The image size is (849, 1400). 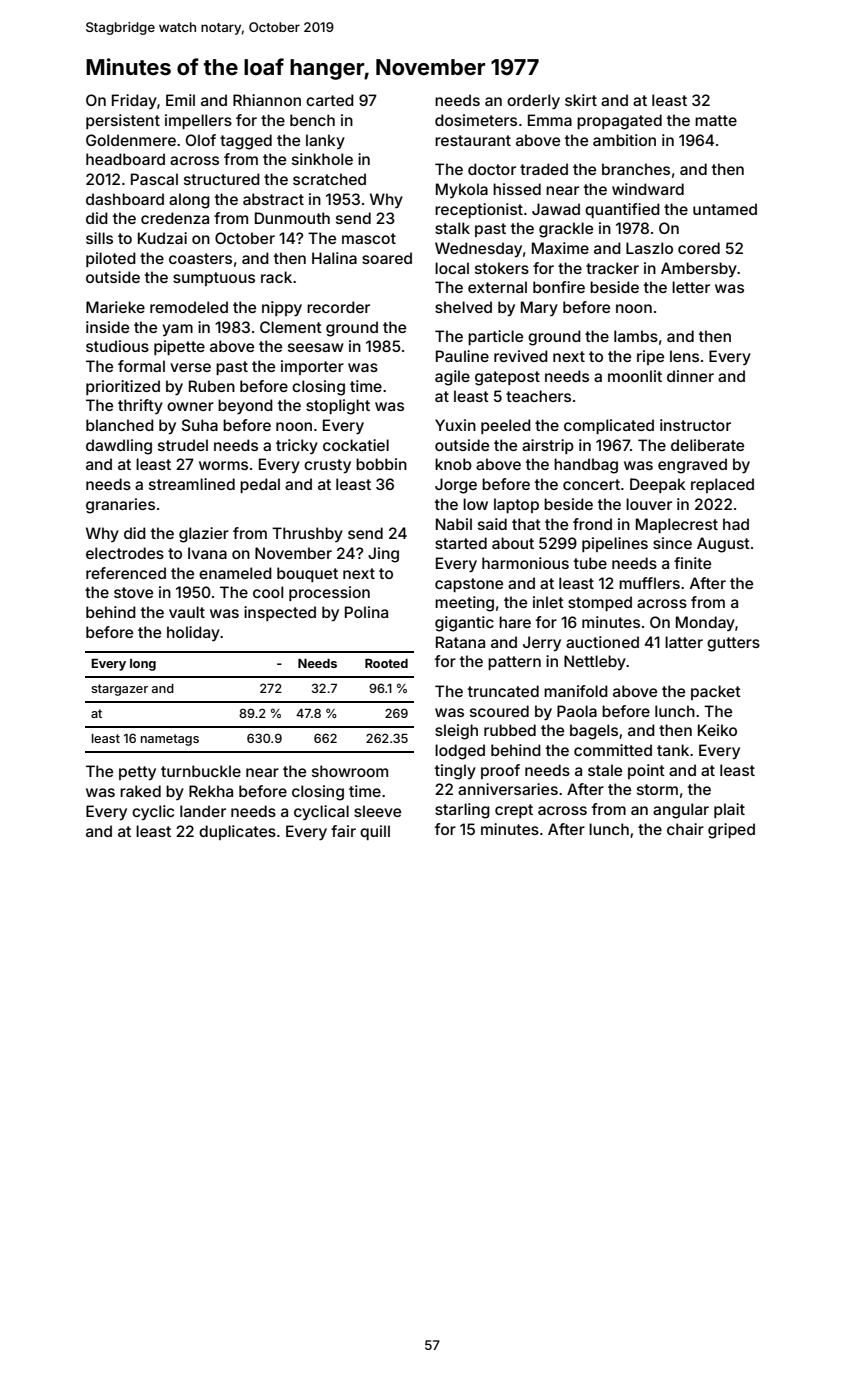 I want to click on piloted, so click(x=111, y=259).
